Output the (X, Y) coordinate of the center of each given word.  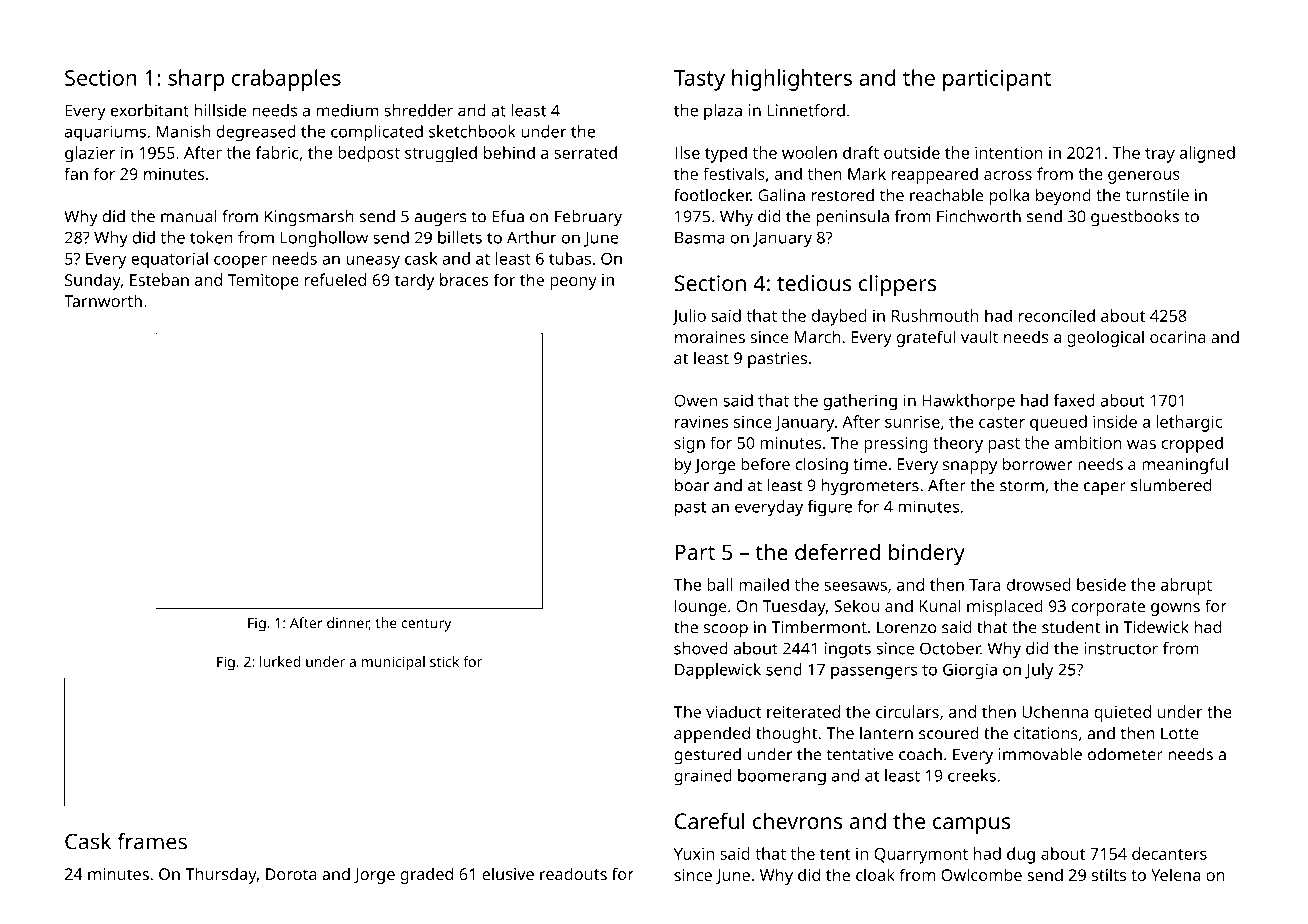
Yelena (1175, 874)
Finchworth (979, 216)
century (426, 625)
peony (573, 283)
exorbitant (150, 110)
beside (1101, 584)
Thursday (221, 875)
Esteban (159, 279)
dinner (348, 623)
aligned (1207, 154)
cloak (875, 874)
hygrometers (870, 487)
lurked (280, 661)
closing (822, 465)
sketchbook (472, 131)
